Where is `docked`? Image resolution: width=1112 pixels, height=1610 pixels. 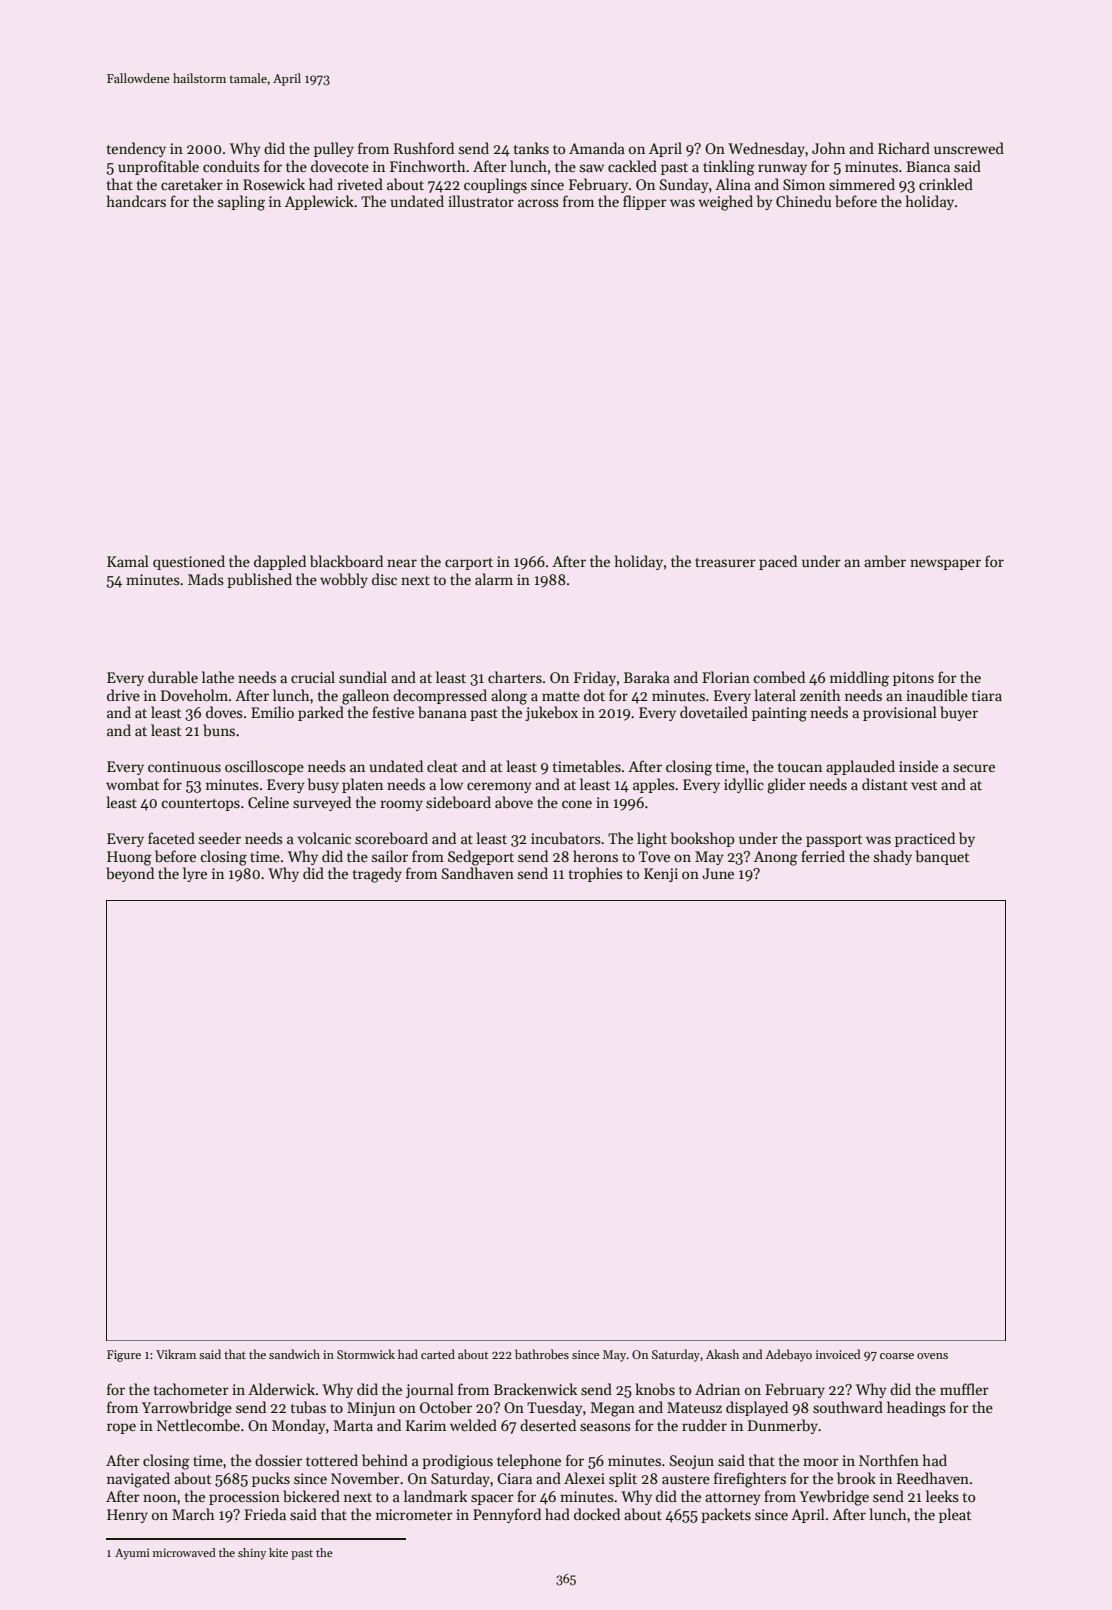
docked is located at coordinates (597, 1514).
